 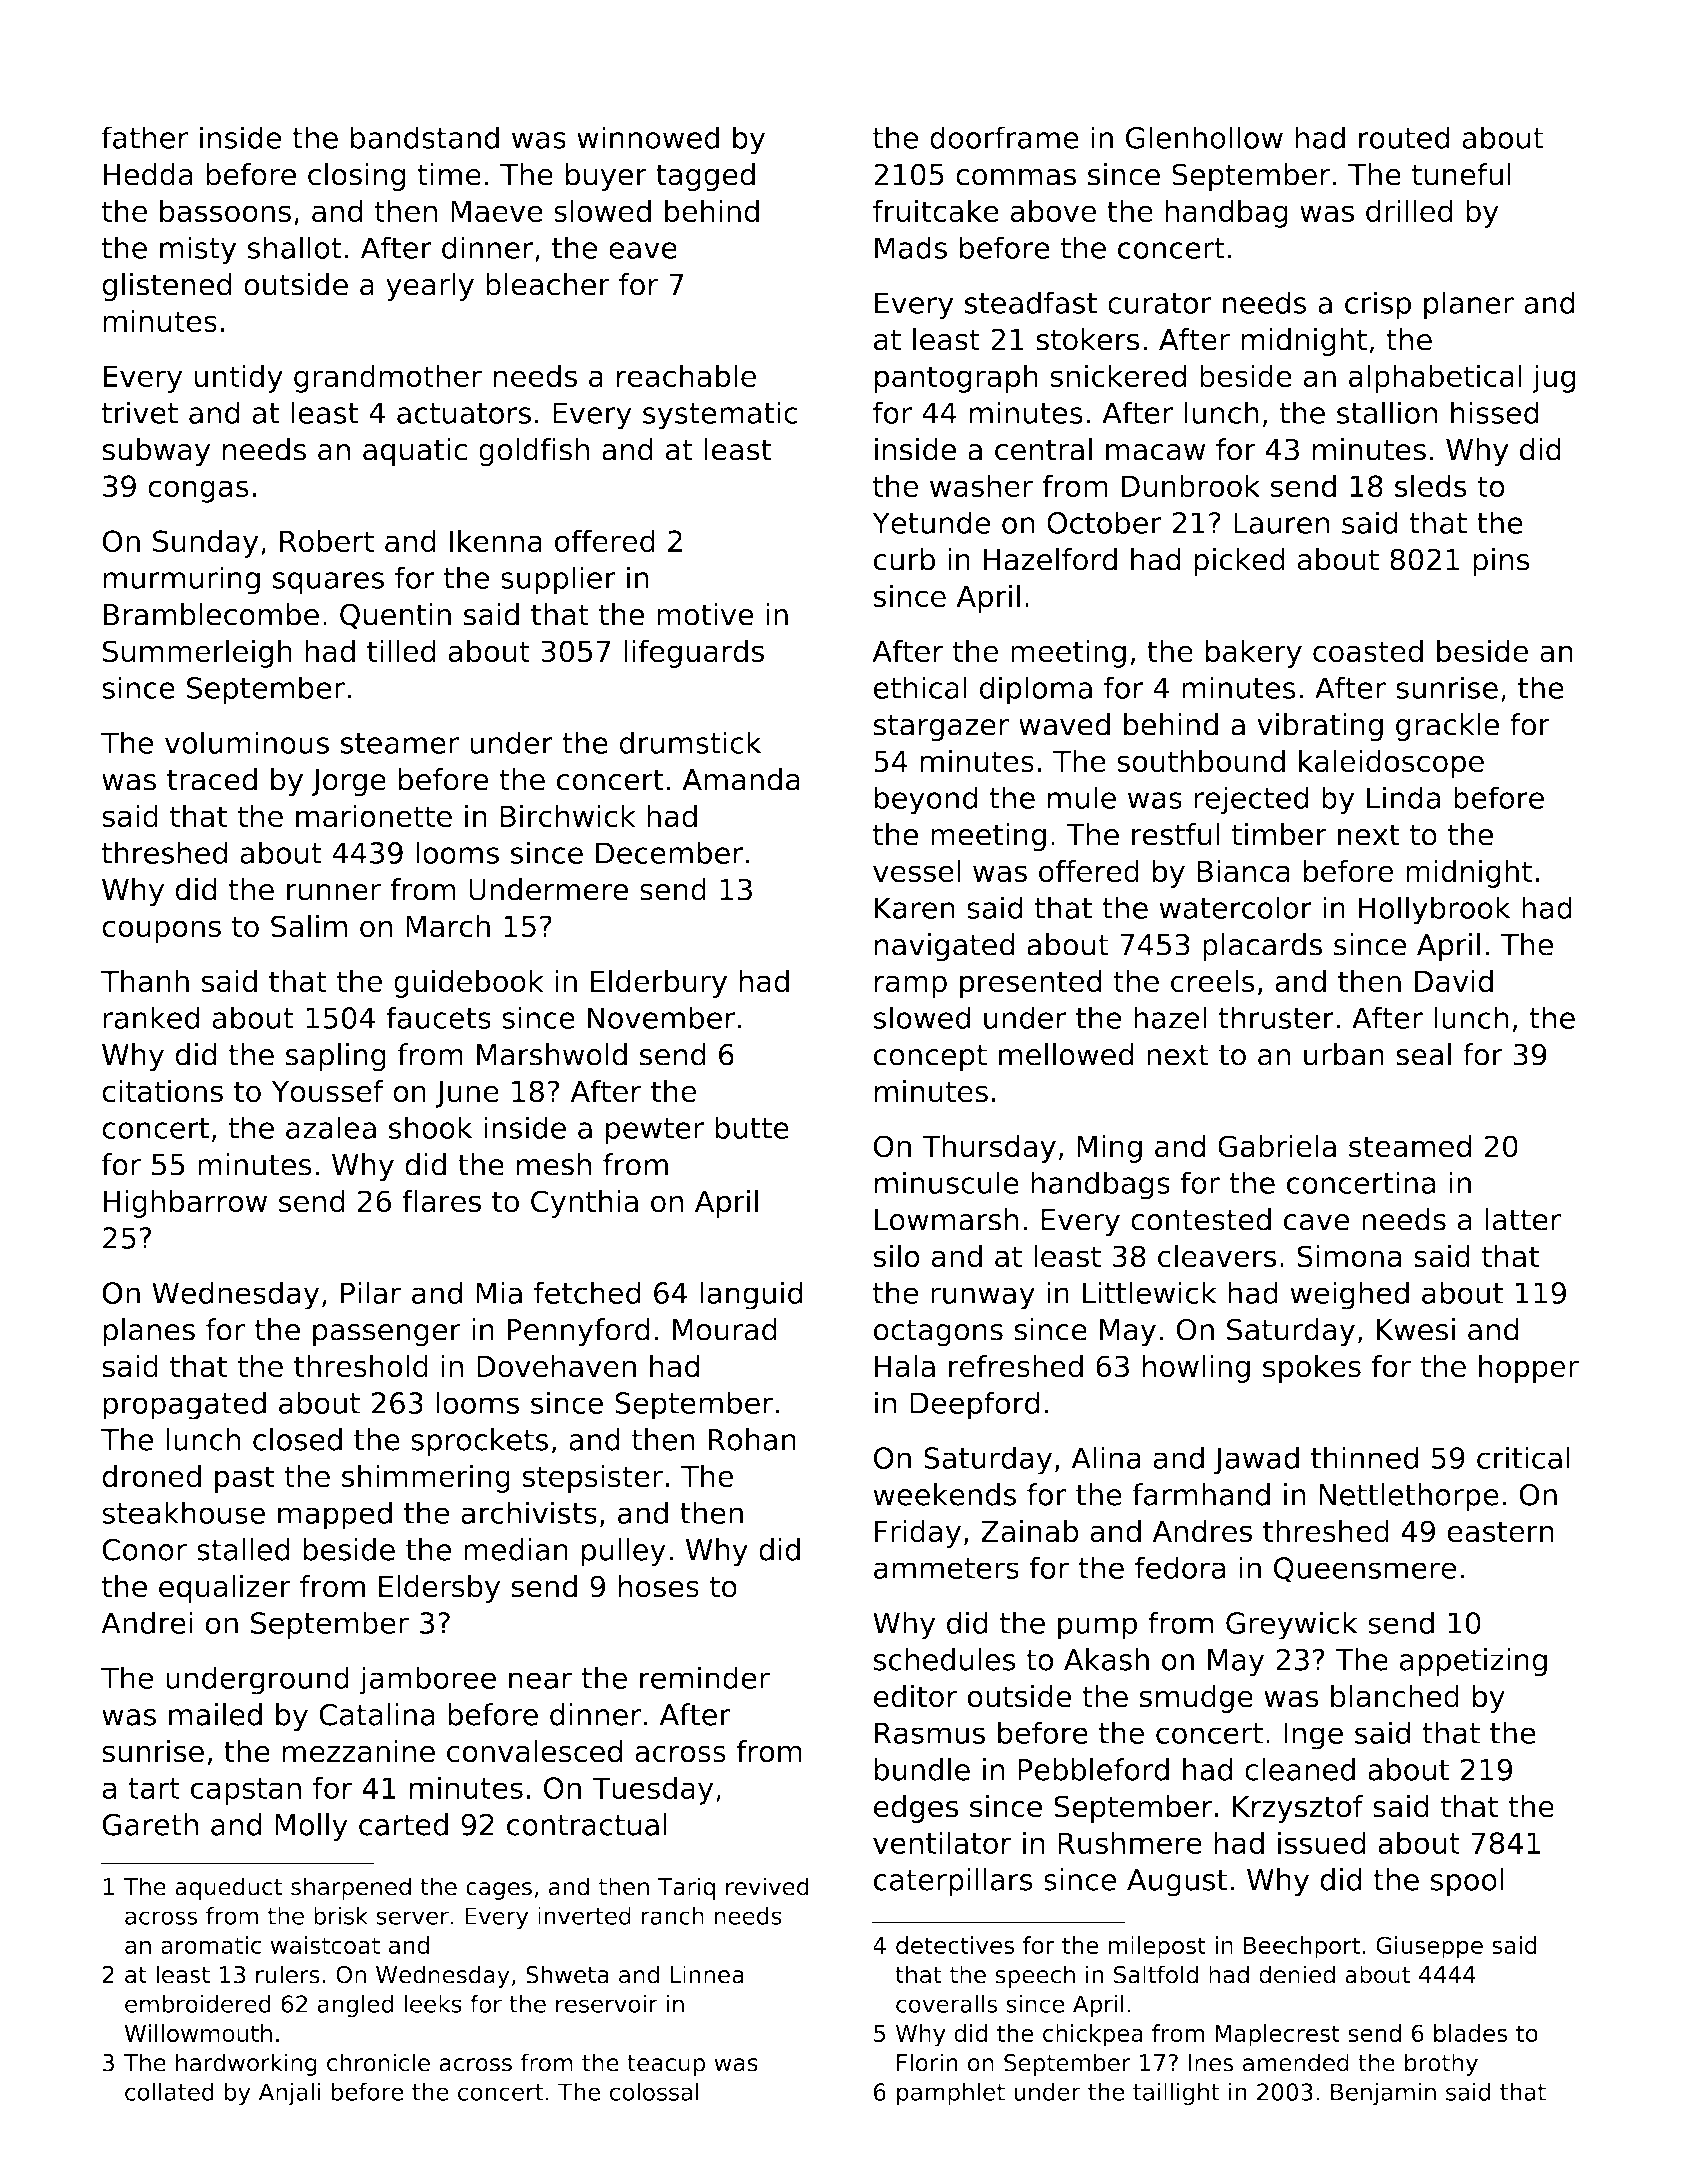 I want to click on fruitcake, so click(x=936, y=211).
